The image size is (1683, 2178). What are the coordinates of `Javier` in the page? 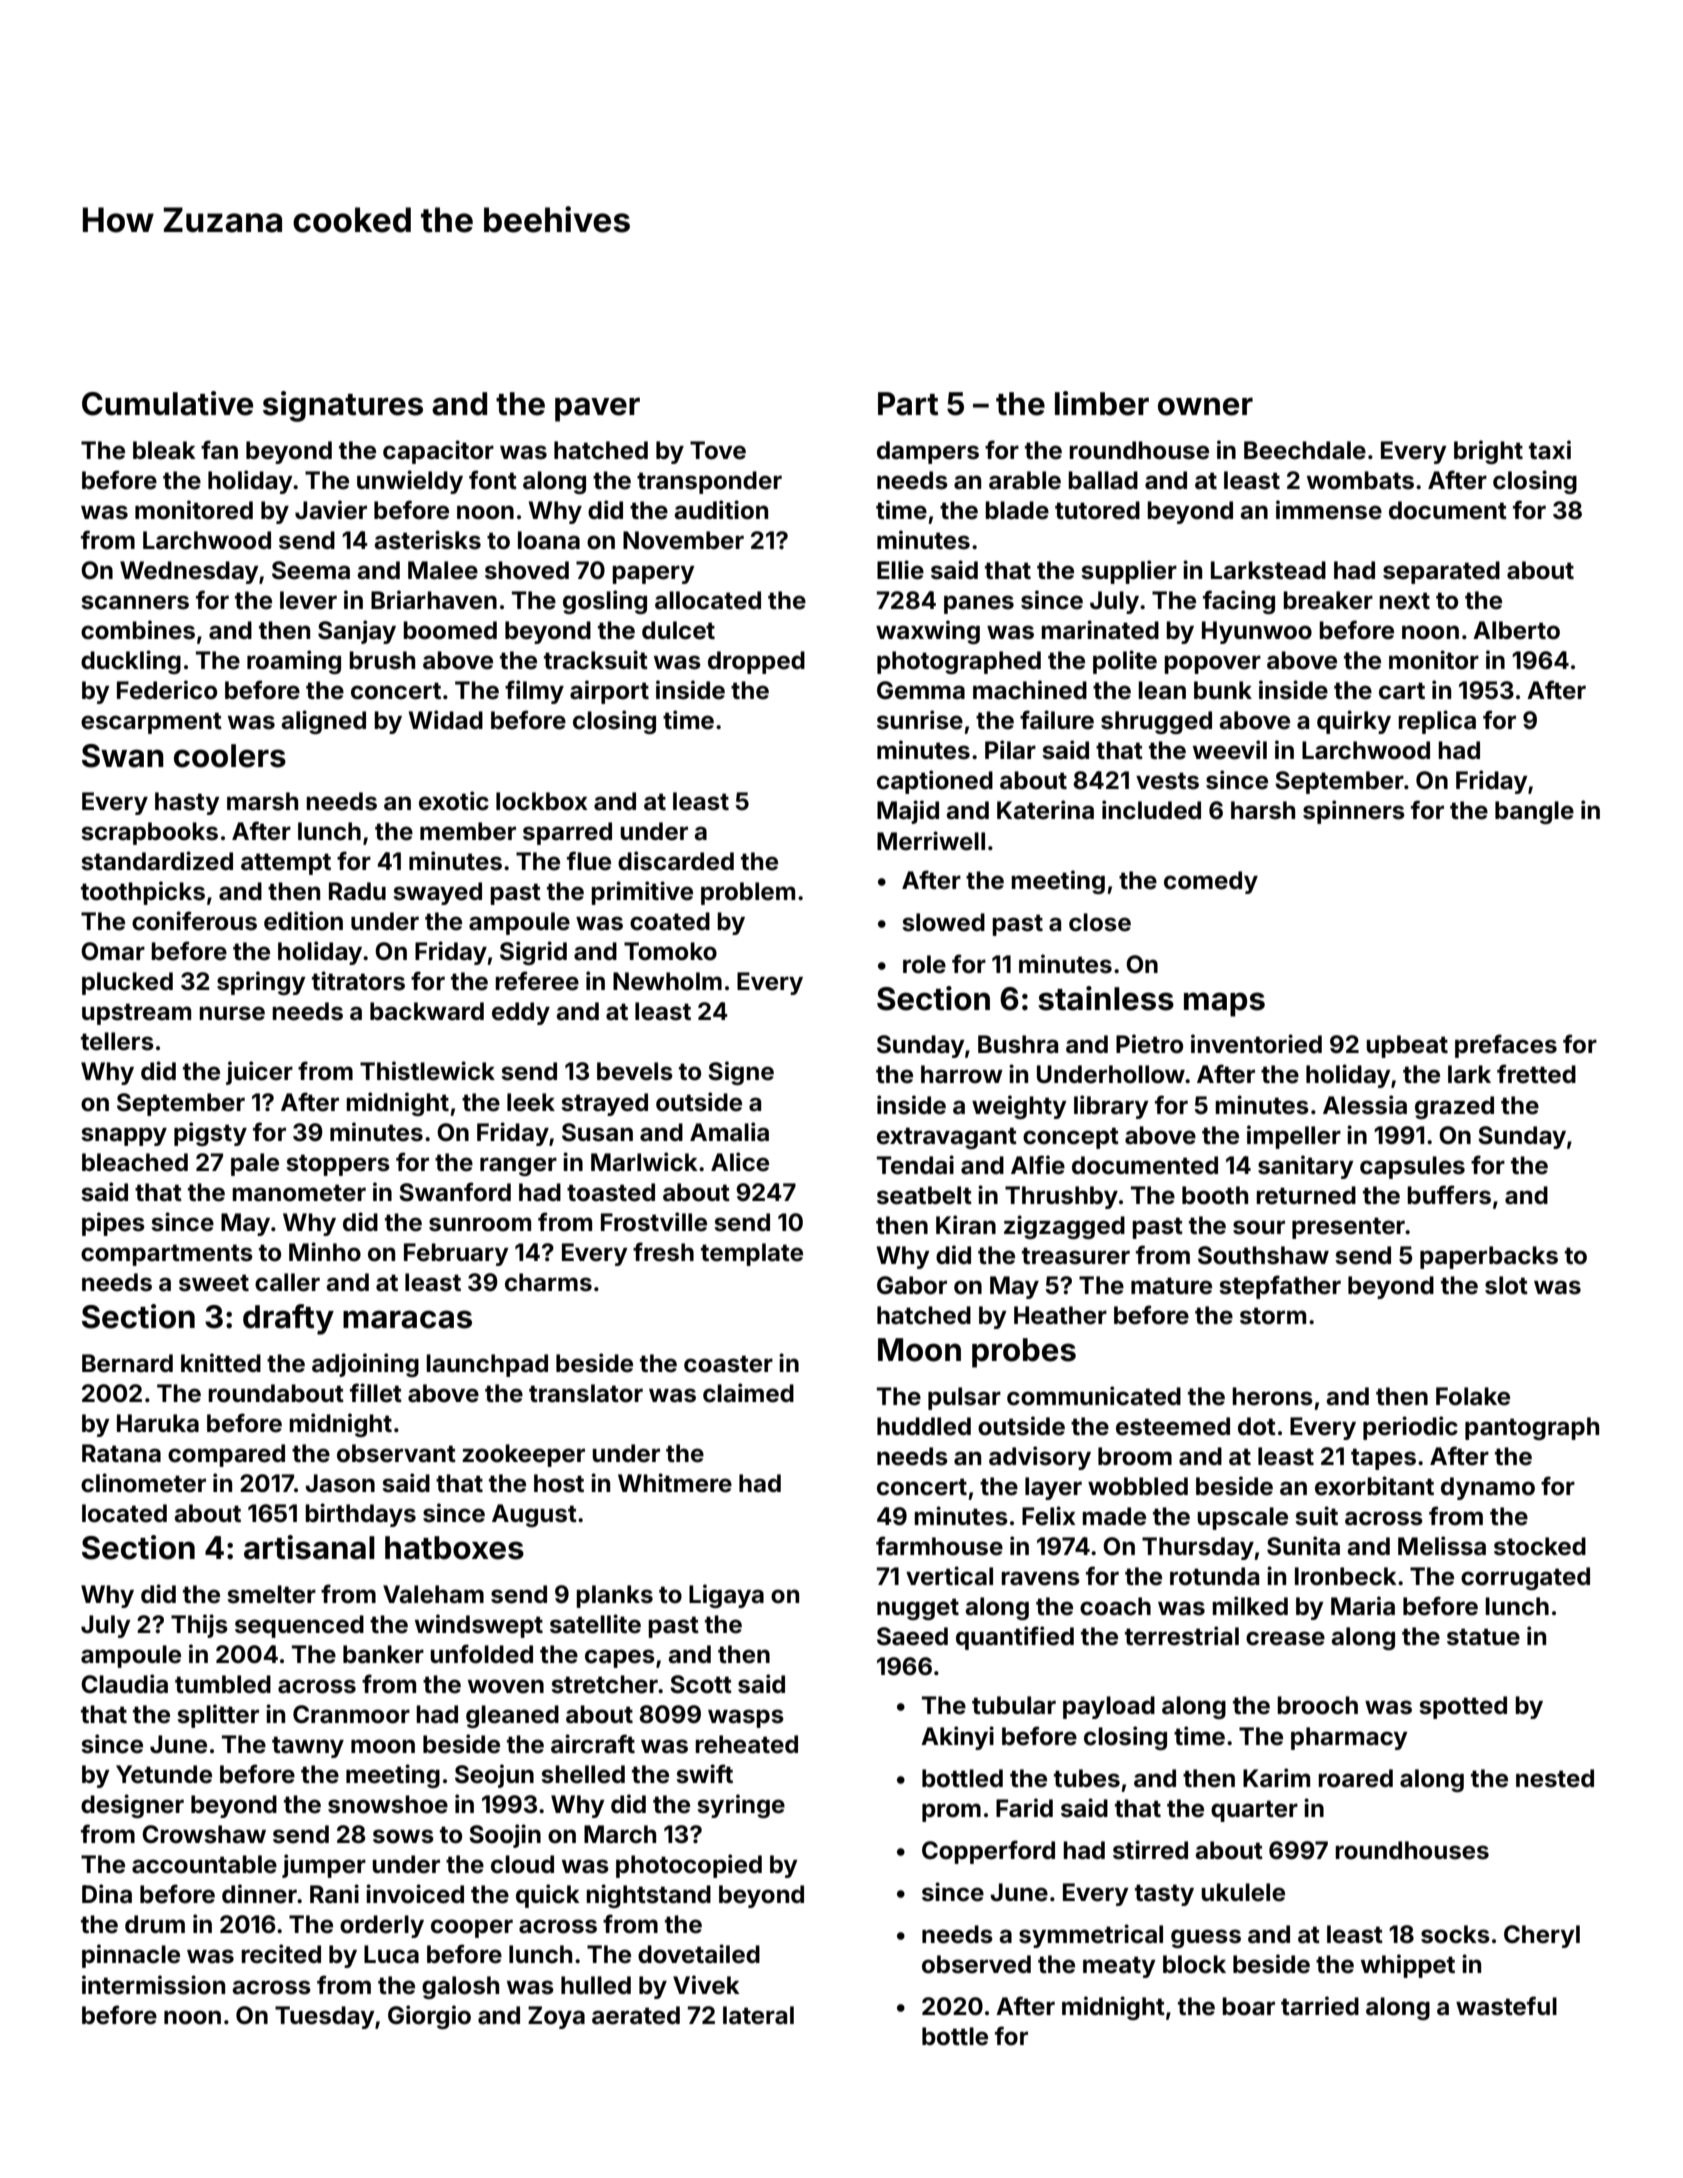 It's located at (331, 510).
